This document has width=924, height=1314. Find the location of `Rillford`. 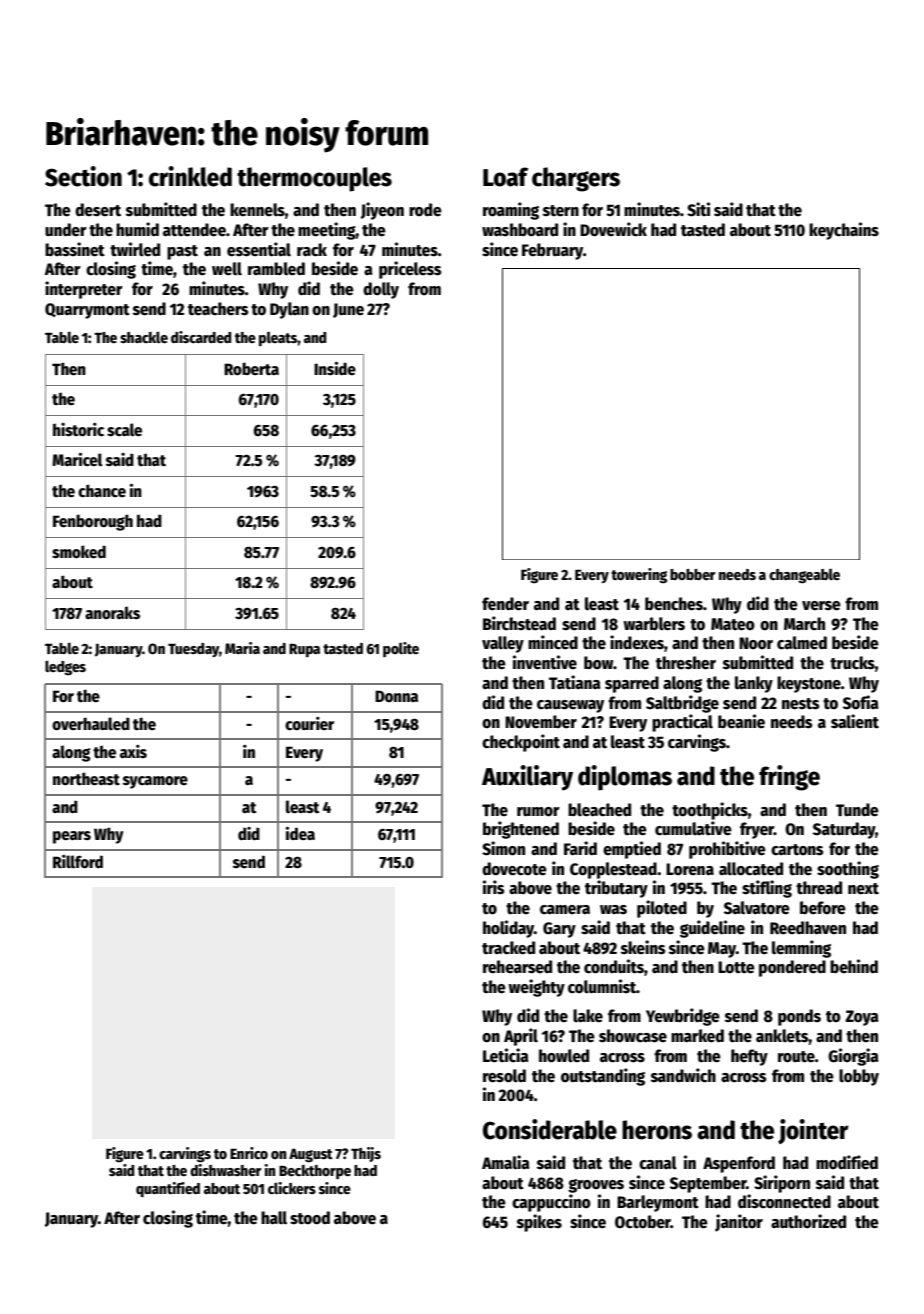

Rillford is located at coordinates (78, 861).
